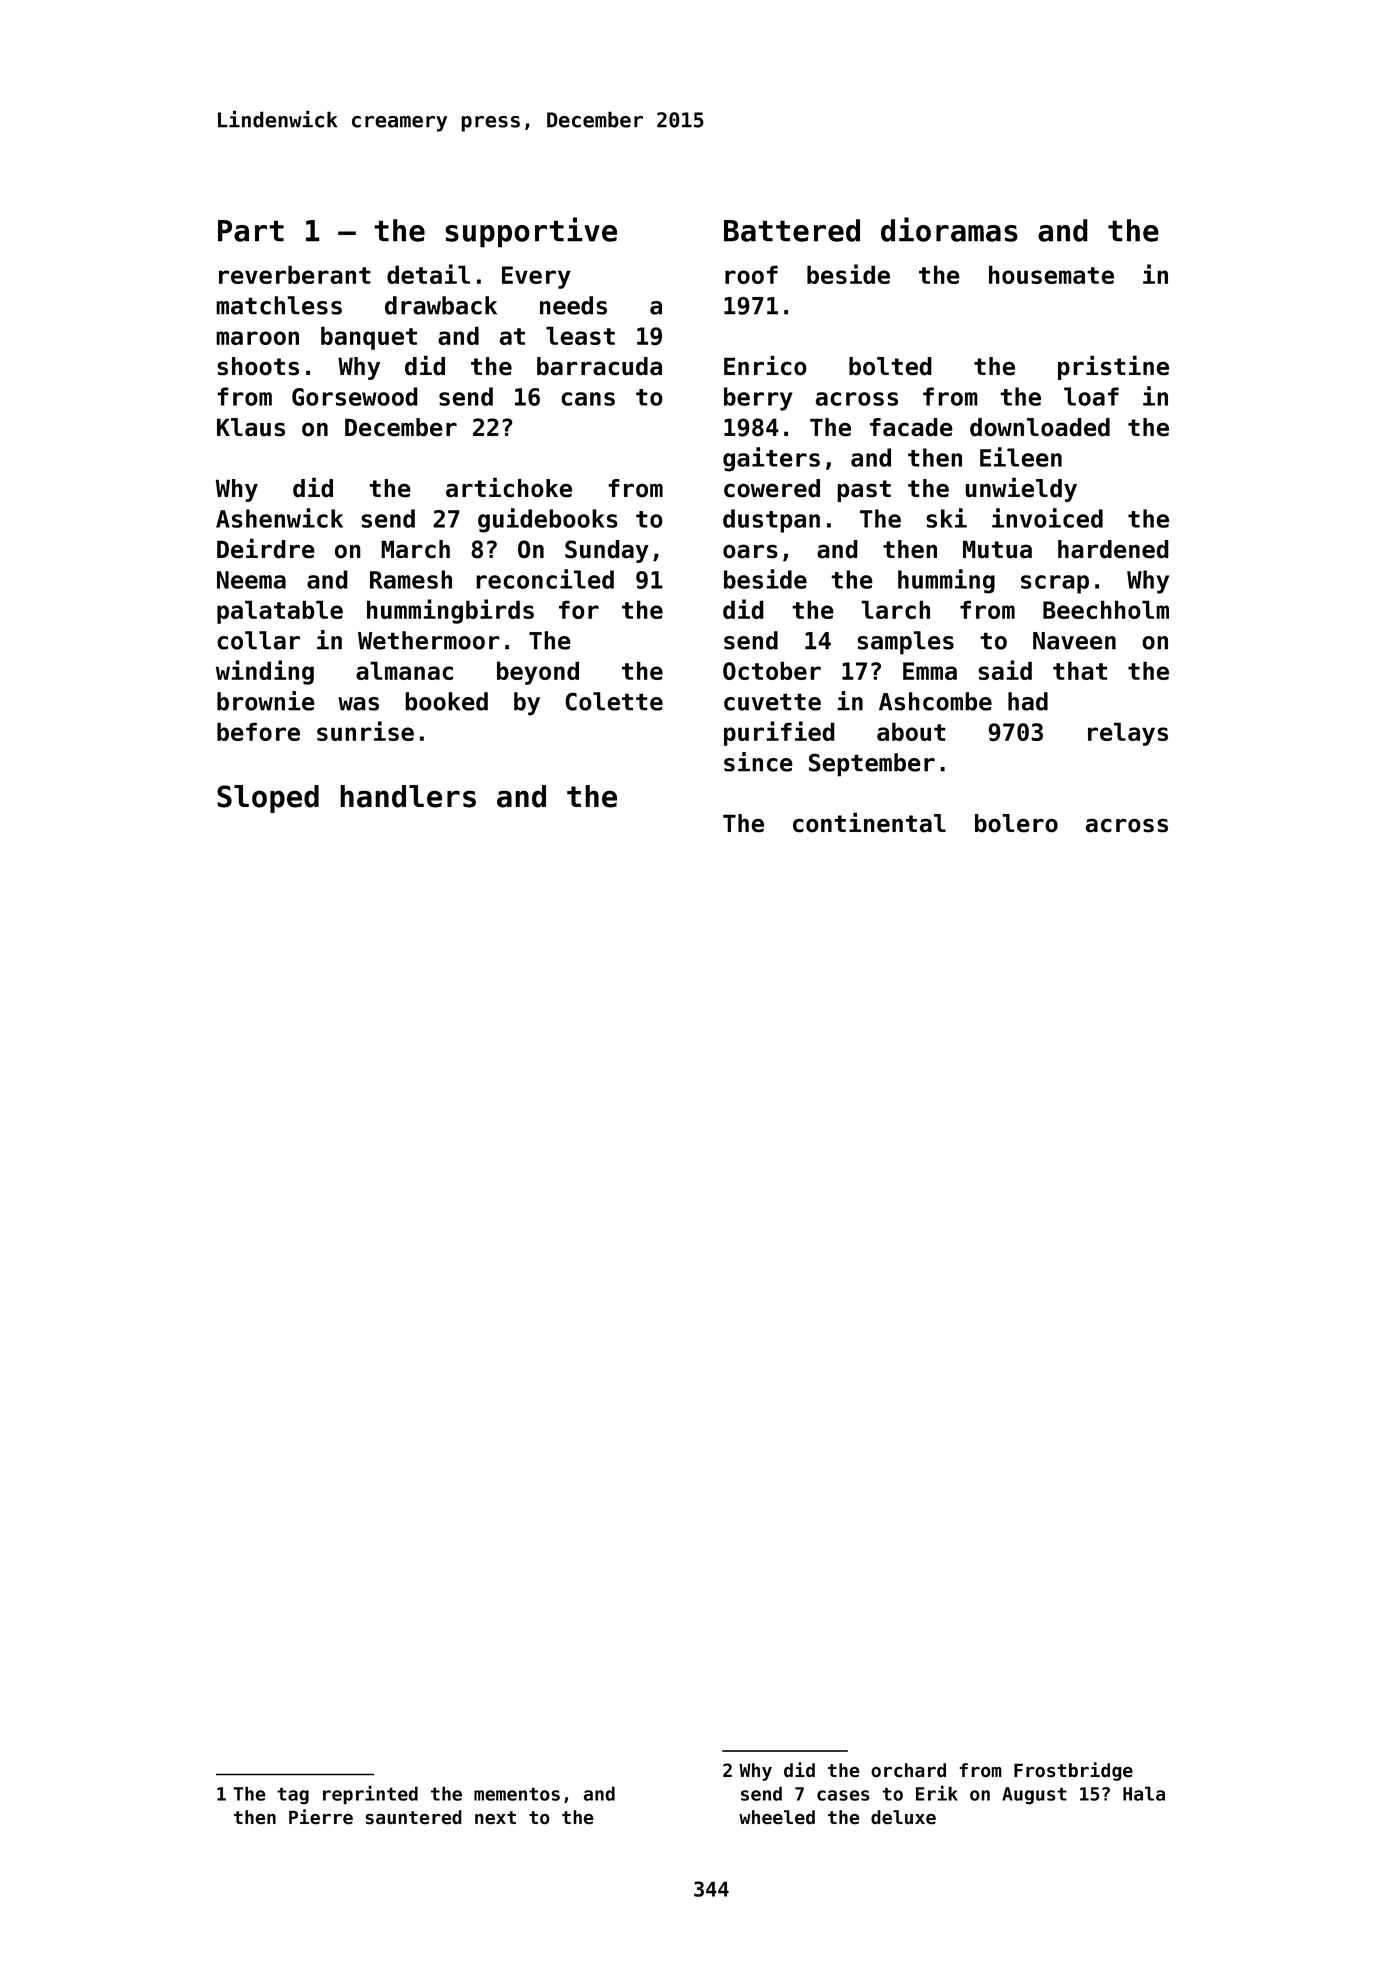  Describe the element at coordinates (408, 796) in the screenshot. I see `handlers` at that location.
